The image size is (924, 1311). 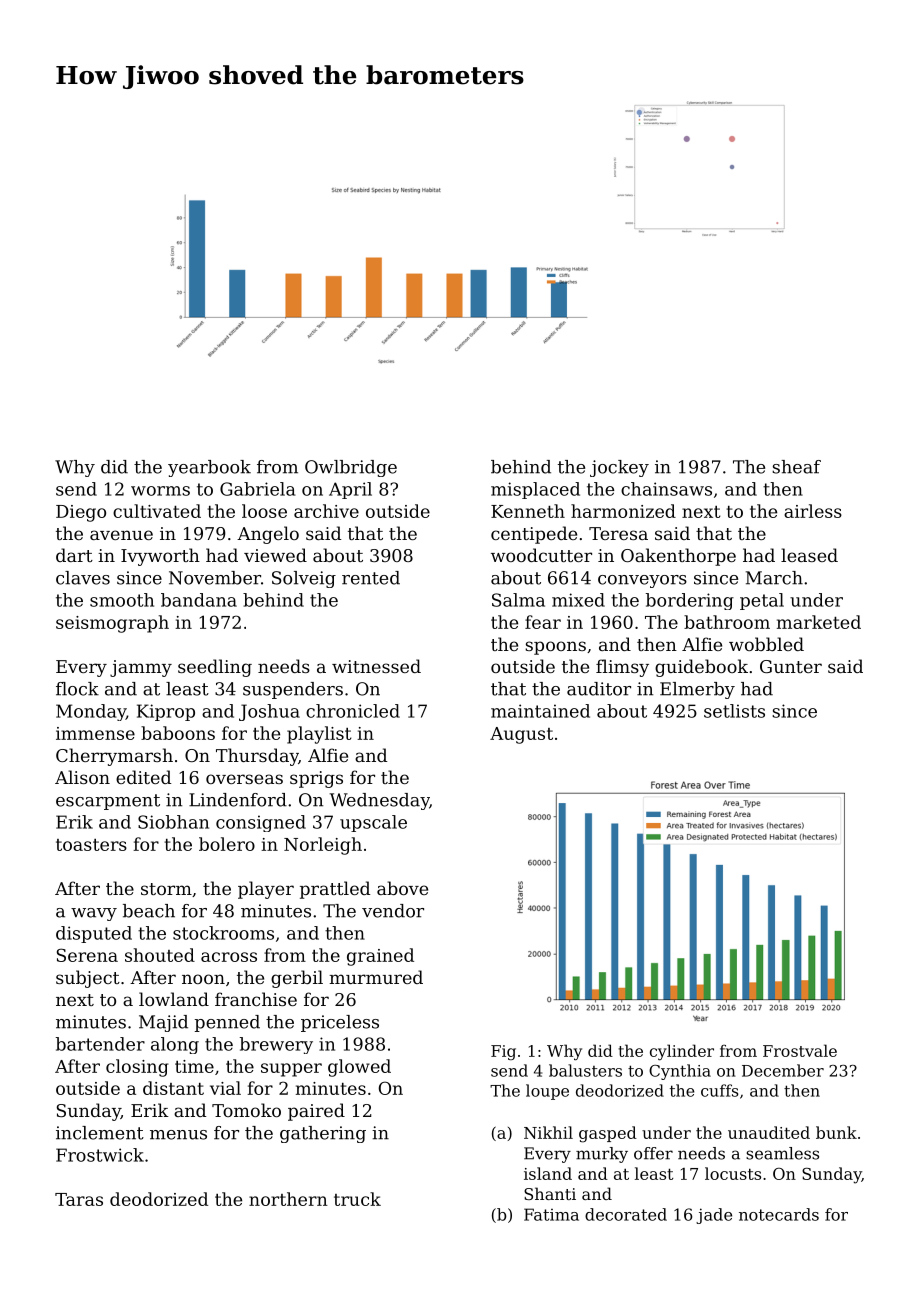 I want to click on archive, so click(x=326, y=511).
